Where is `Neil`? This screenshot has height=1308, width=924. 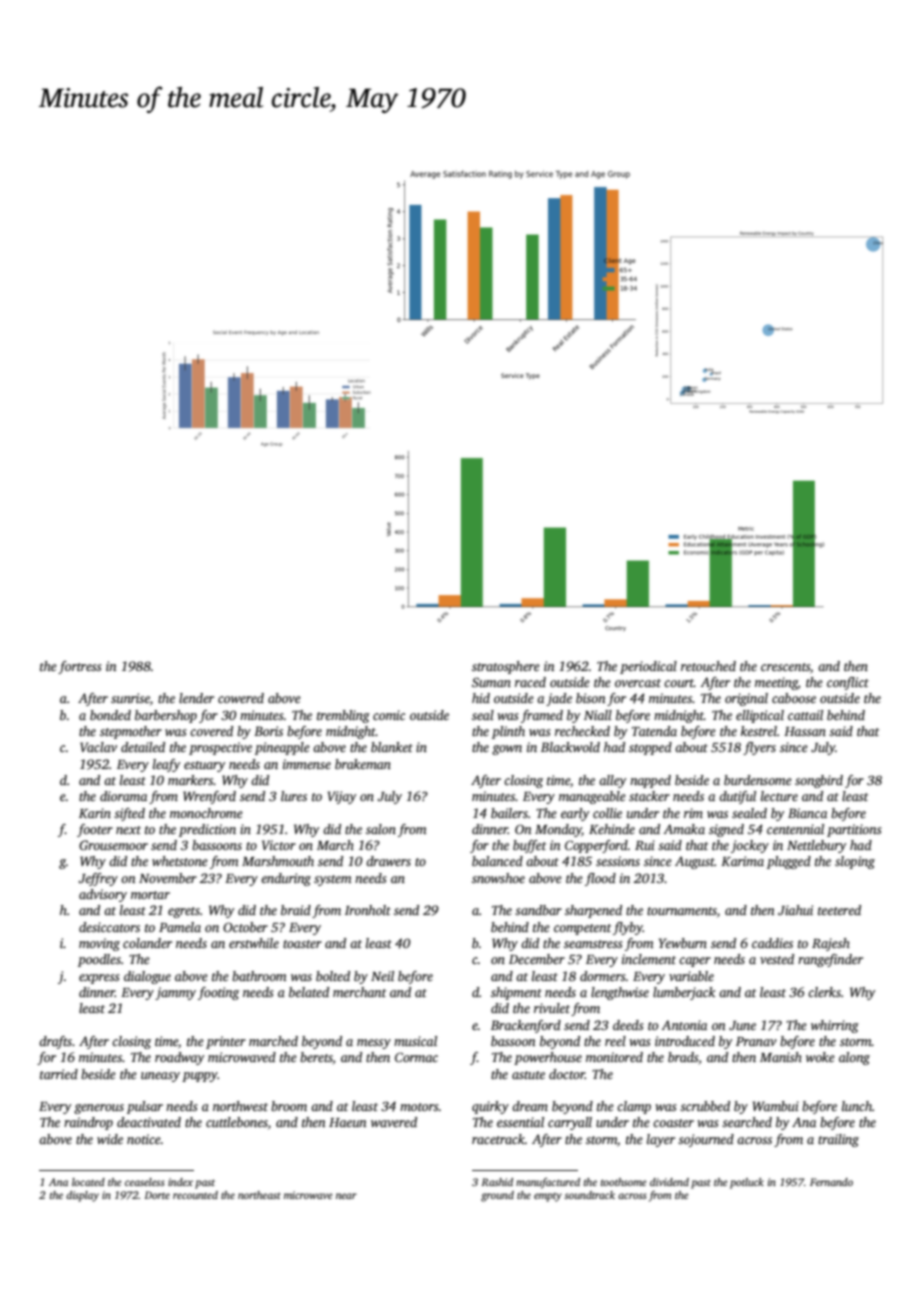 Neil is located at coordinates (382, 976).
